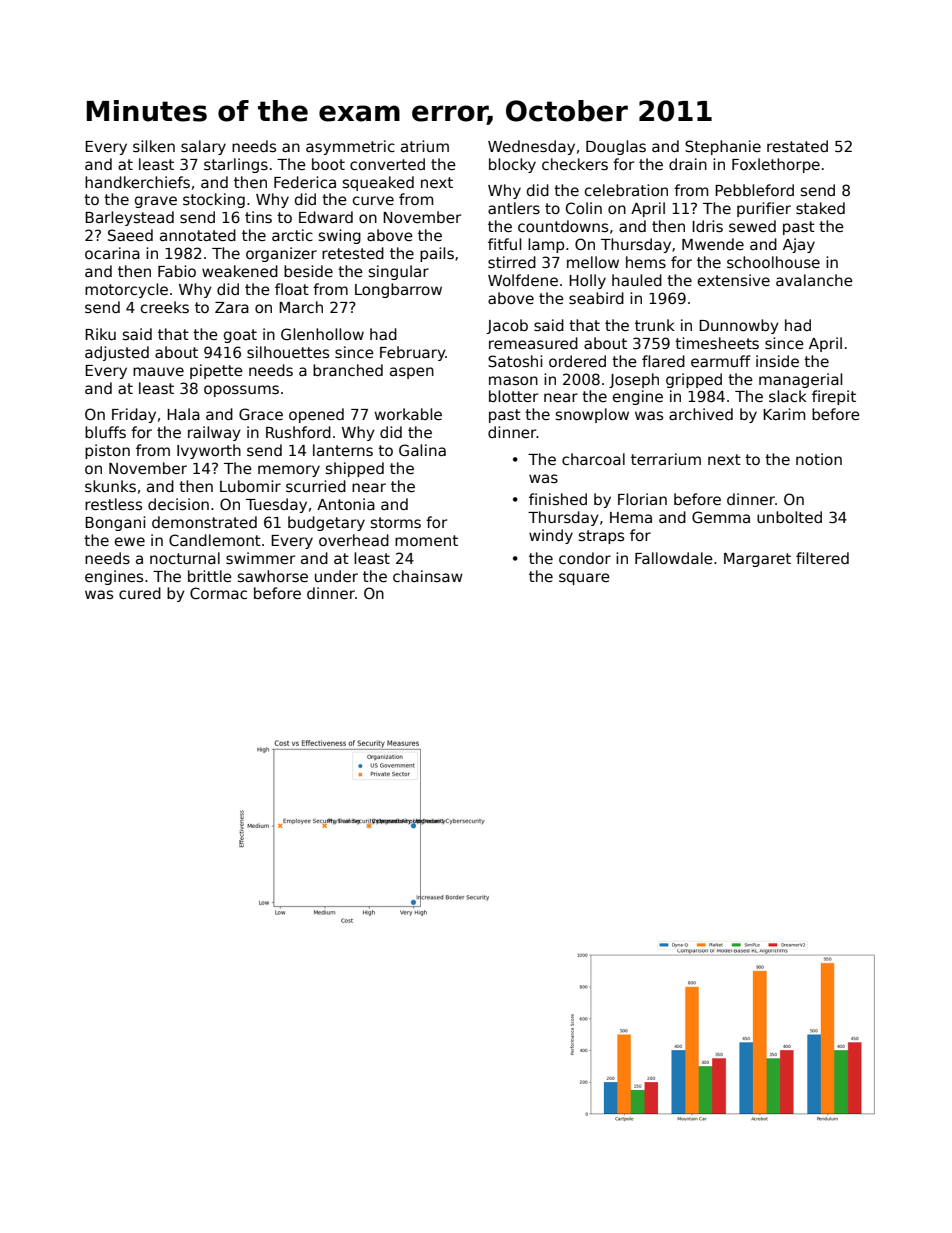 The height and width of the screenshot is (1233, 952). What do you see at coordinates (398, 290) in the screenshot?
I see `Longbarrow` at bounding box center [398, 290].
